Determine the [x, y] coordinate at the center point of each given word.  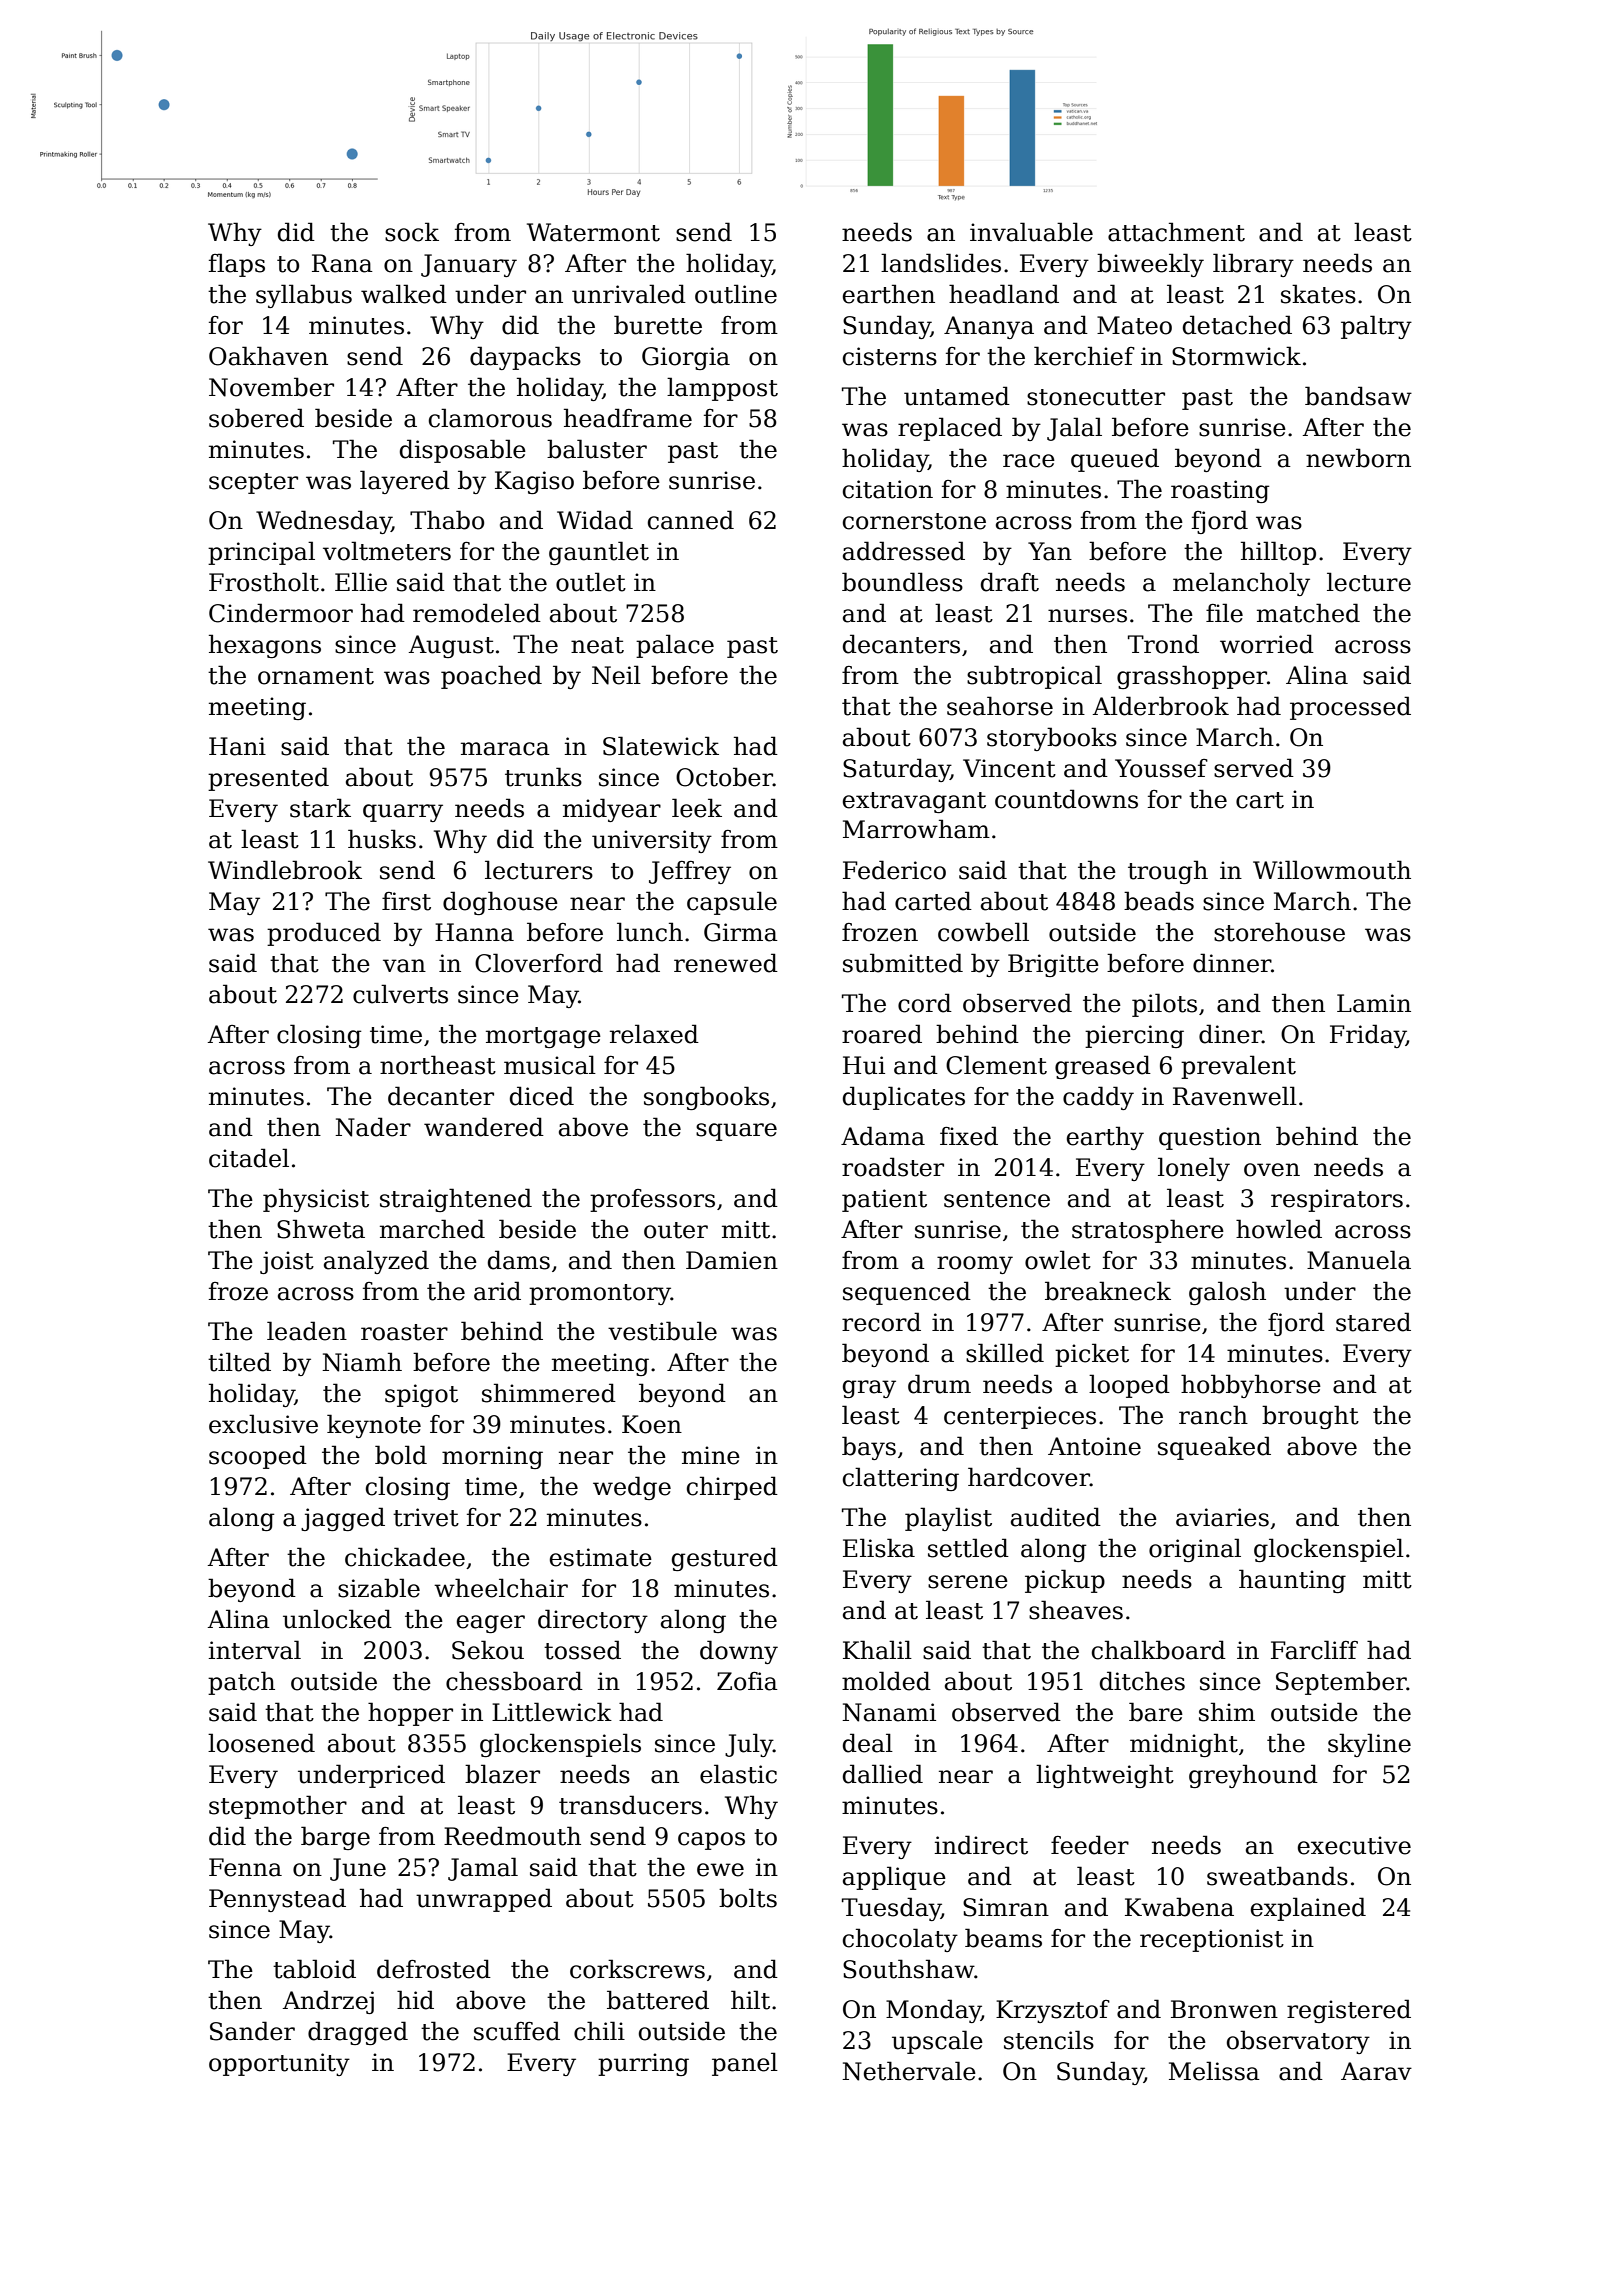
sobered [256, 418]
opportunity [279, 2064]
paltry [1376, 327]
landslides [941, 263]
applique [894, 1878]
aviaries [1222, 1517]
